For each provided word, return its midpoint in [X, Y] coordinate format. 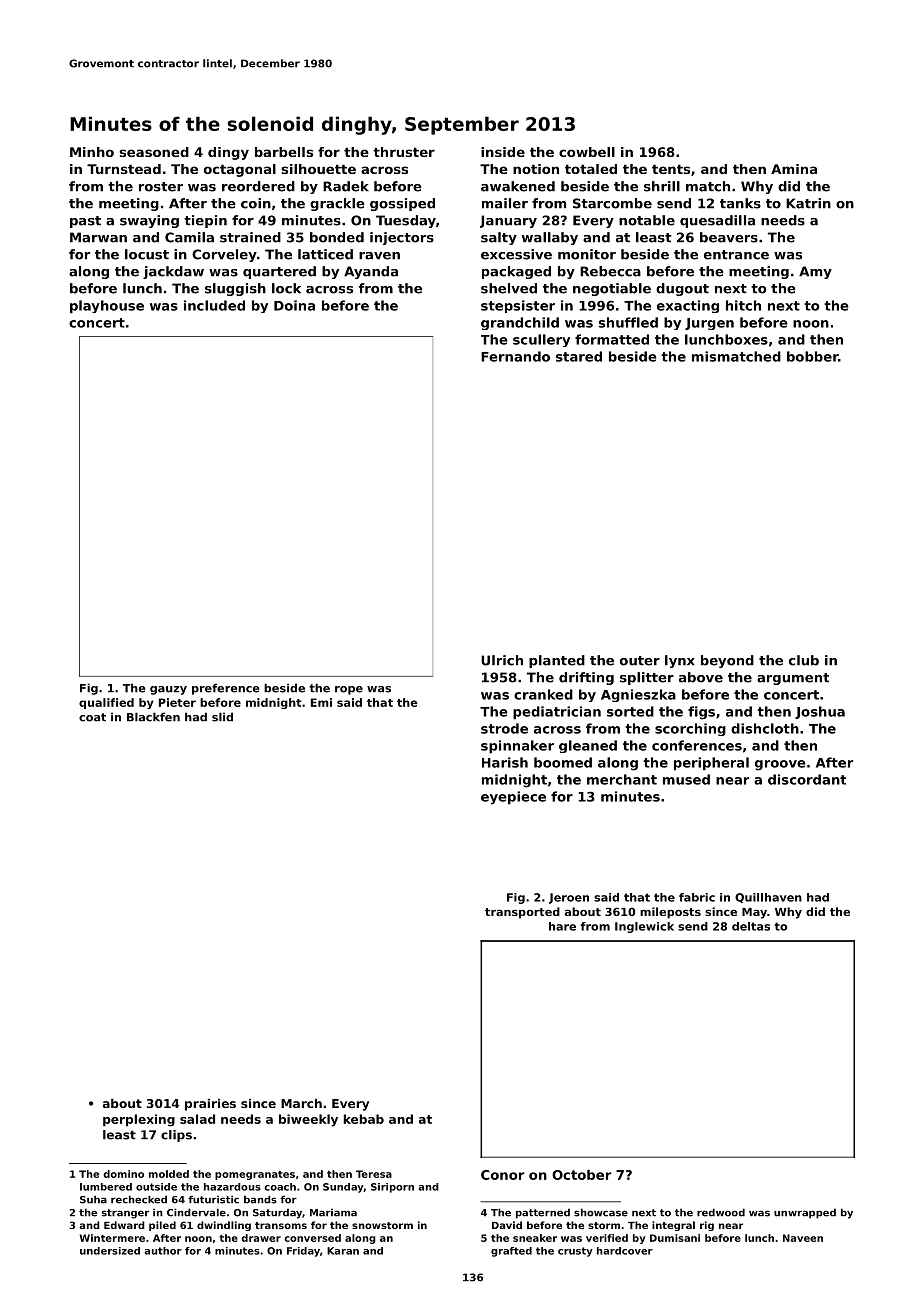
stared [579, 356]
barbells [284, 152]
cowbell [587, 152]
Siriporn [392, 1188]
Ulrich [502, 660]
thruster [404, 152]
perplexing [139, 1120]
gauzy [168, 690]
